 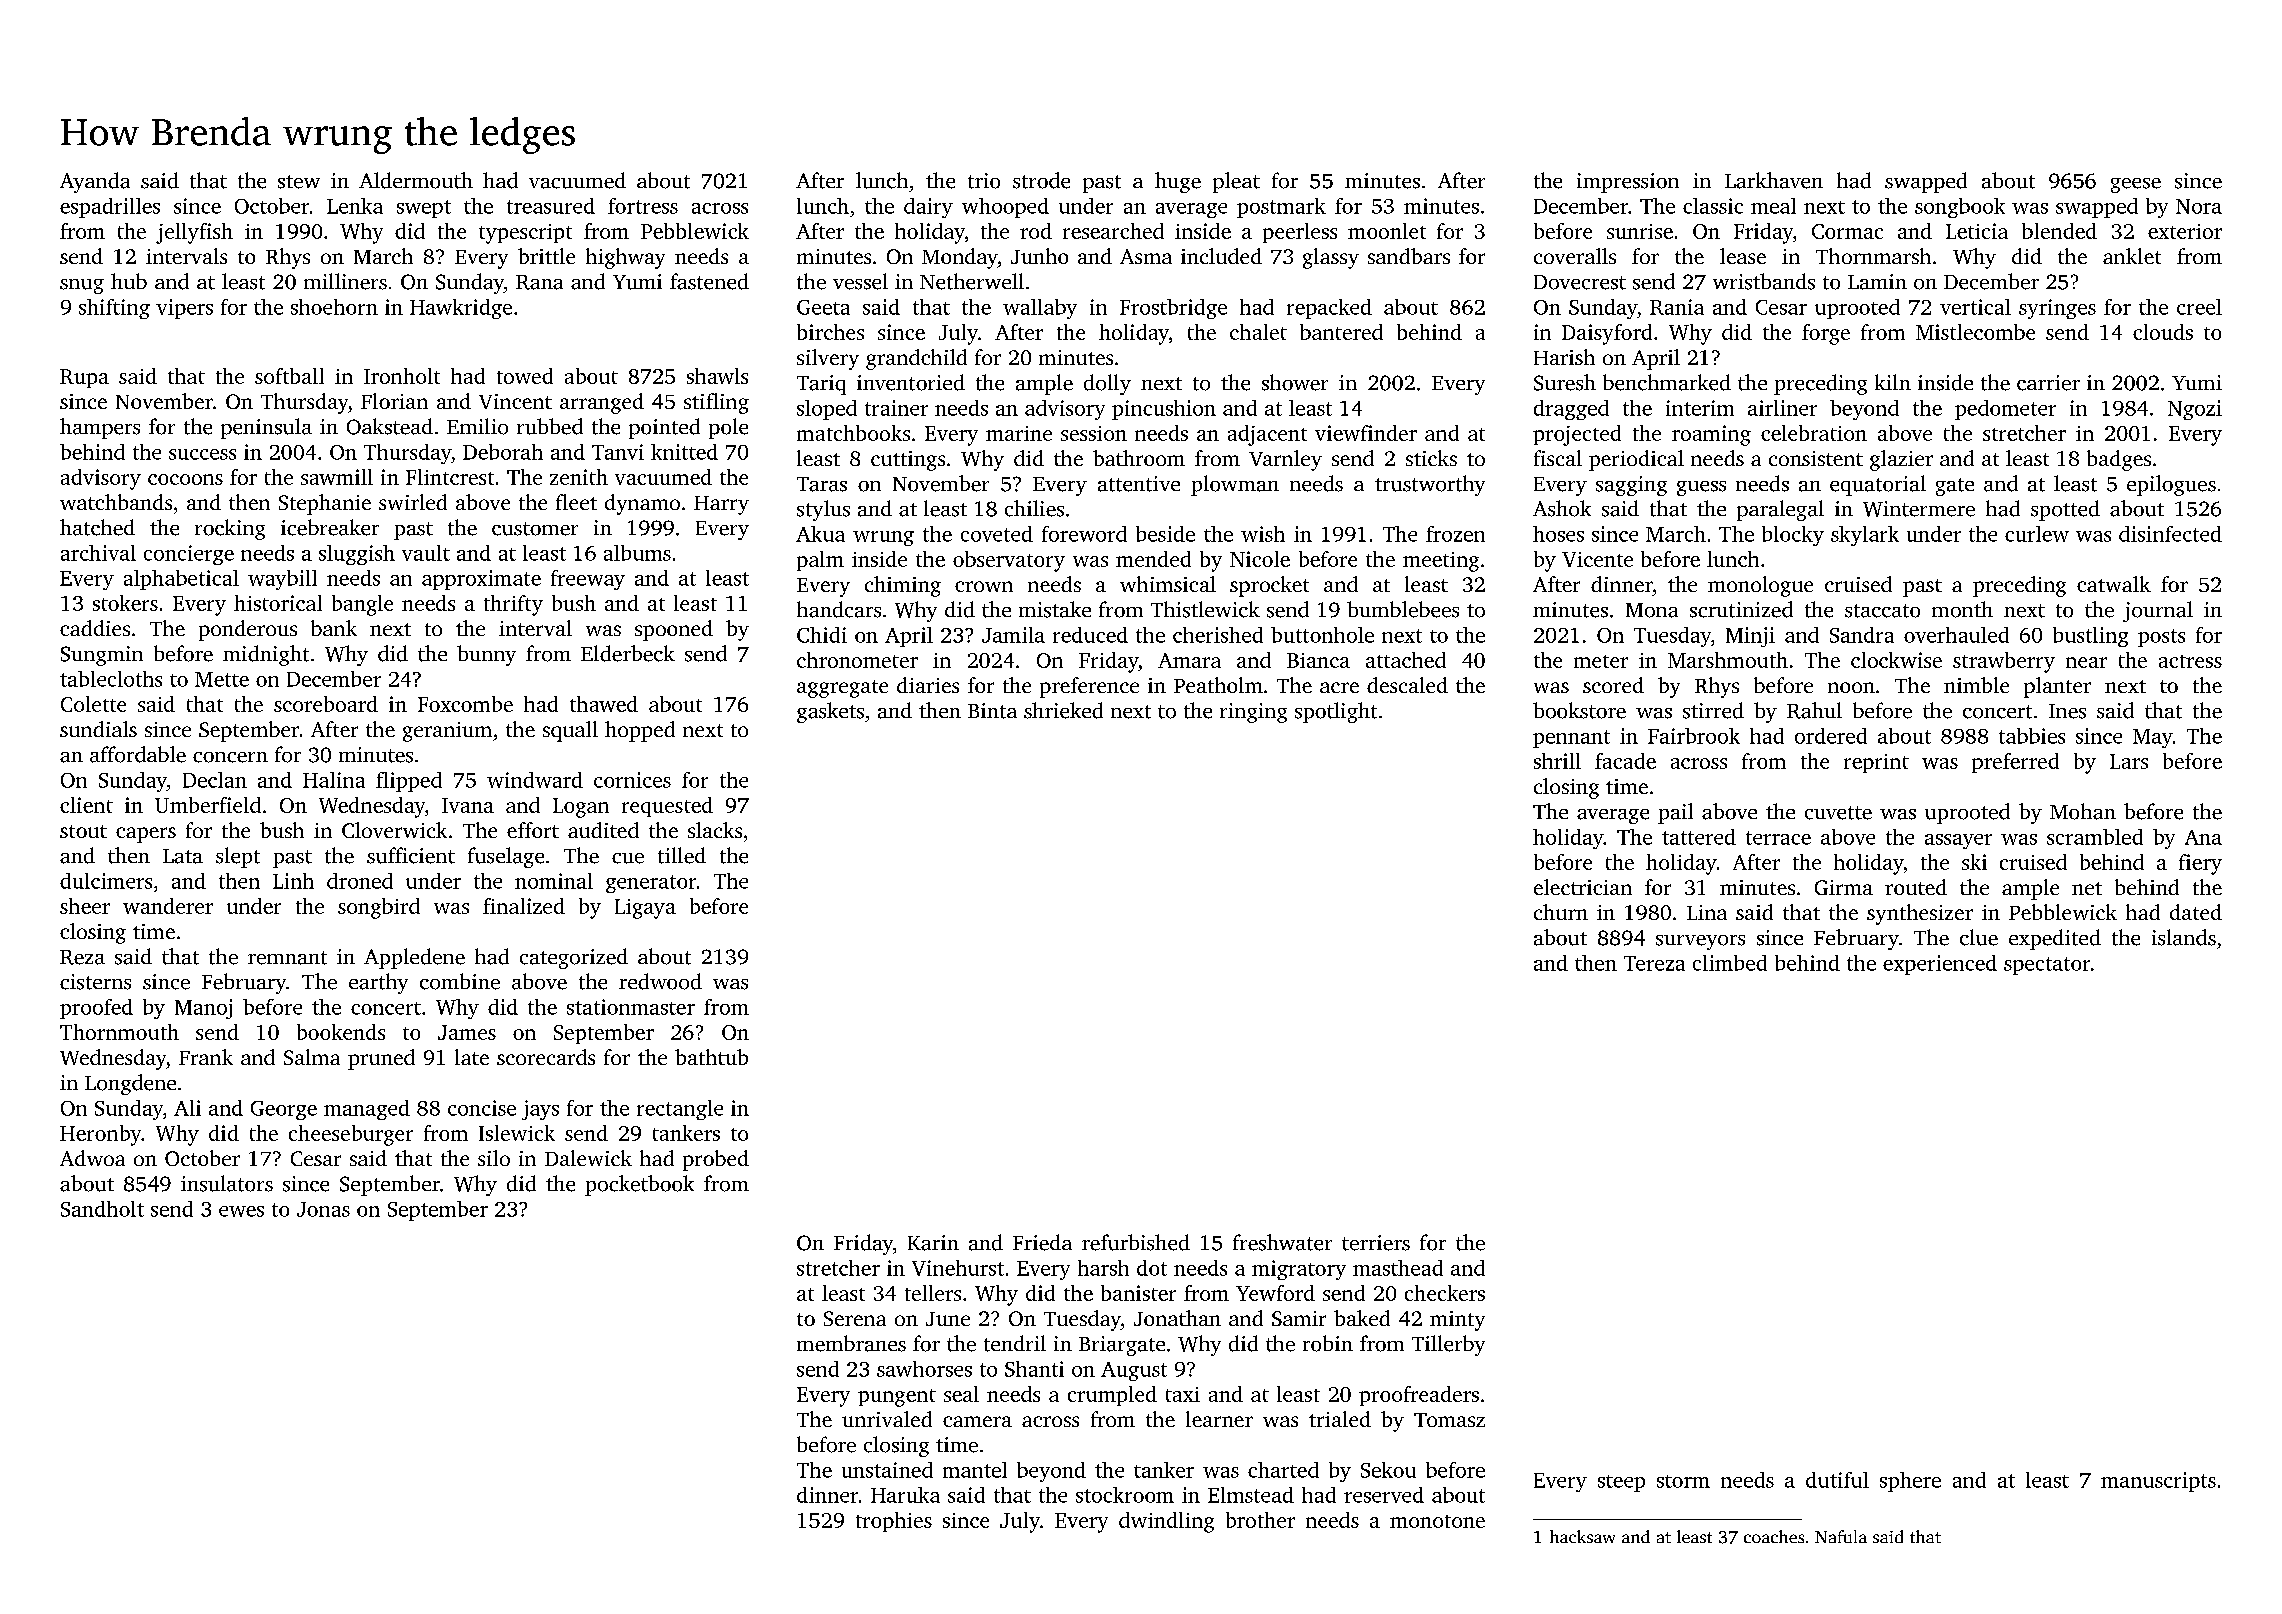 What do you see at coordinates (102, 1209) in the document?
I see `Sandholt` at bounding box center [102, 1209].
